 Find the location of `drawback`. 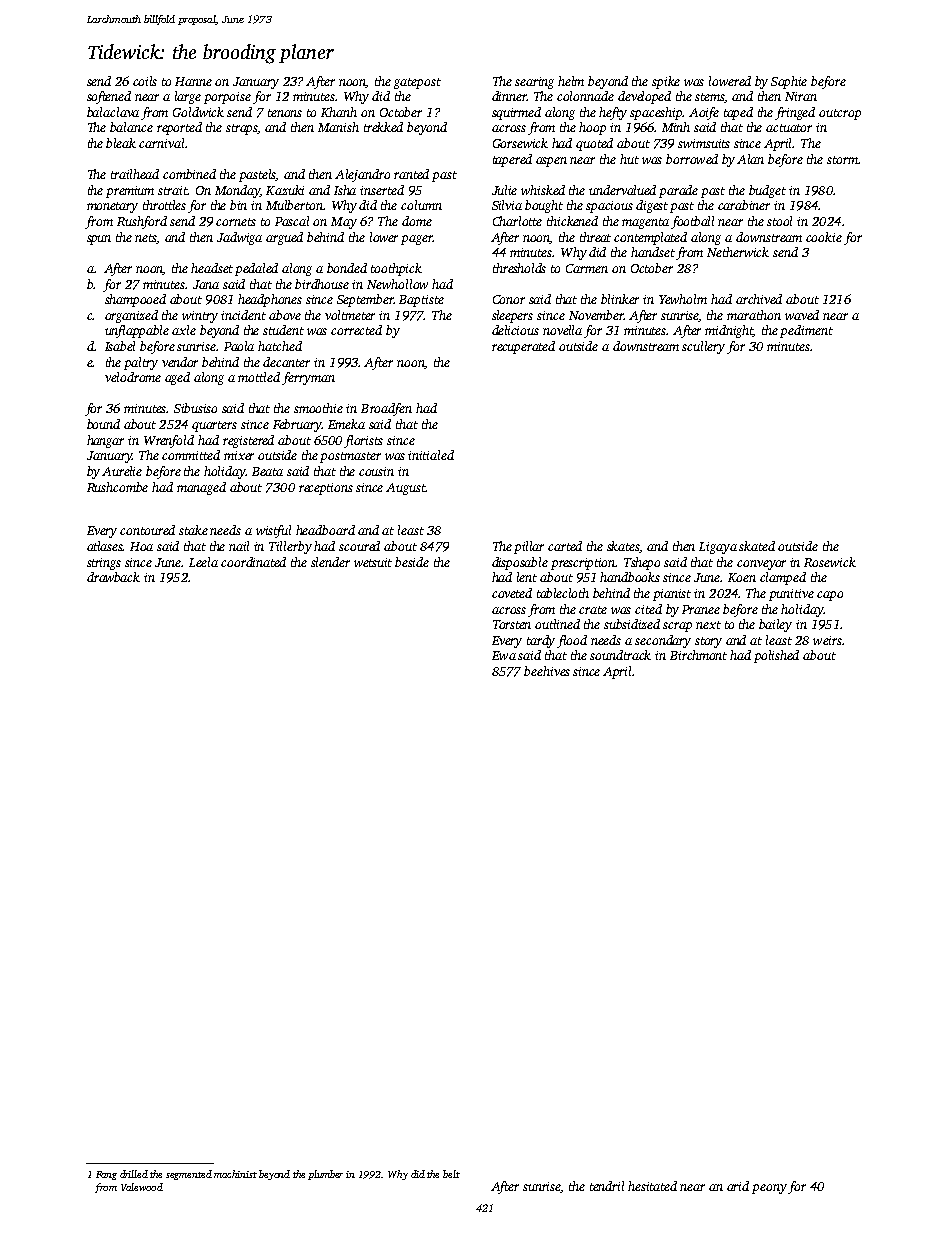

drawback is located at coordinates (113, 577).
